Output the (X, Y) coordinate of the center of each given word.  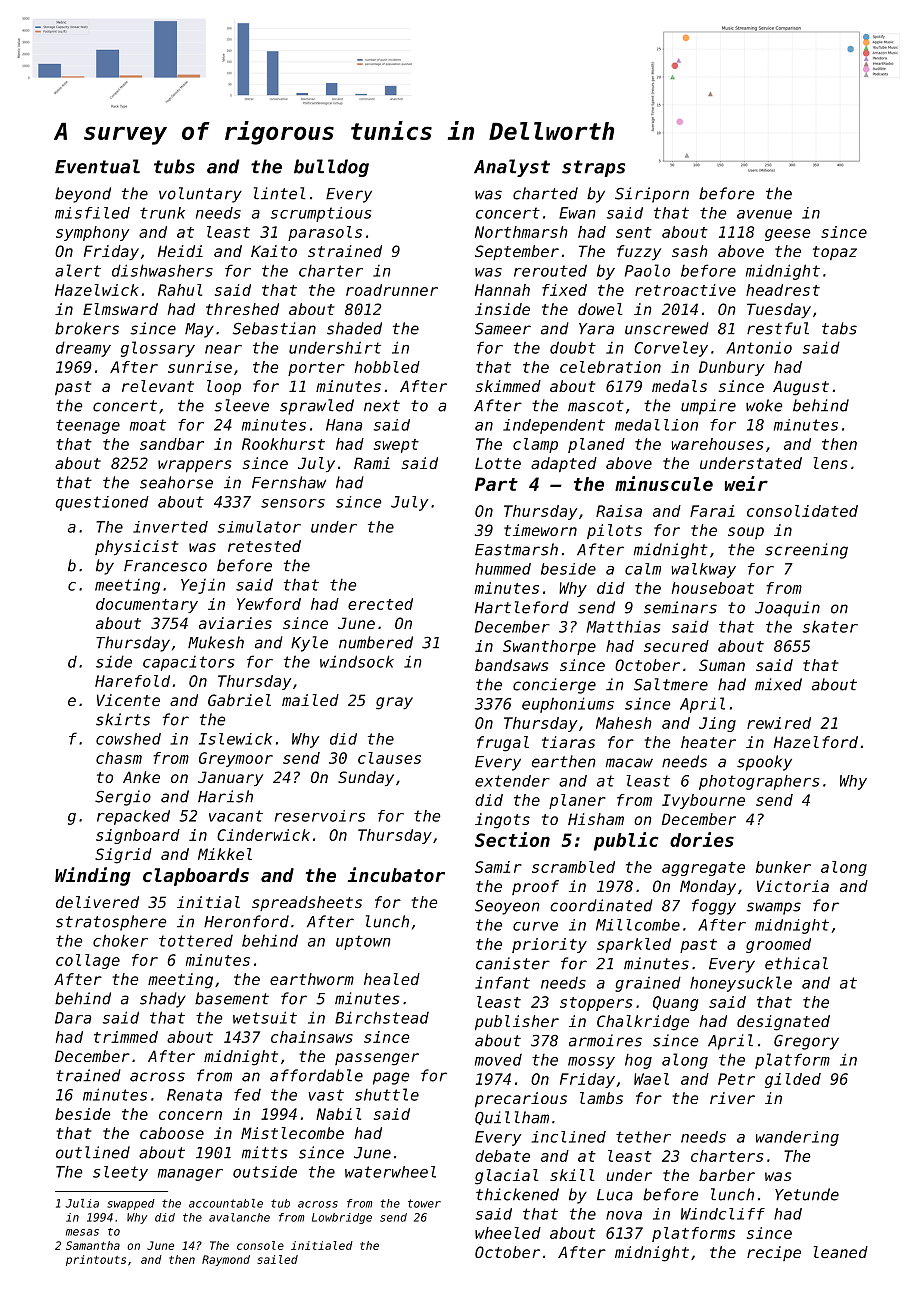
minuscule (664, 483)
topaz (835, 253)
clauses (389, 758)
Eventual (97, 166)
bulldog (331, 168)
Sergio (123, 798)
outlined (93, 1152)
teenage (88, 426)
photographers (759, 782)
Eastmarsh (516, 549)
